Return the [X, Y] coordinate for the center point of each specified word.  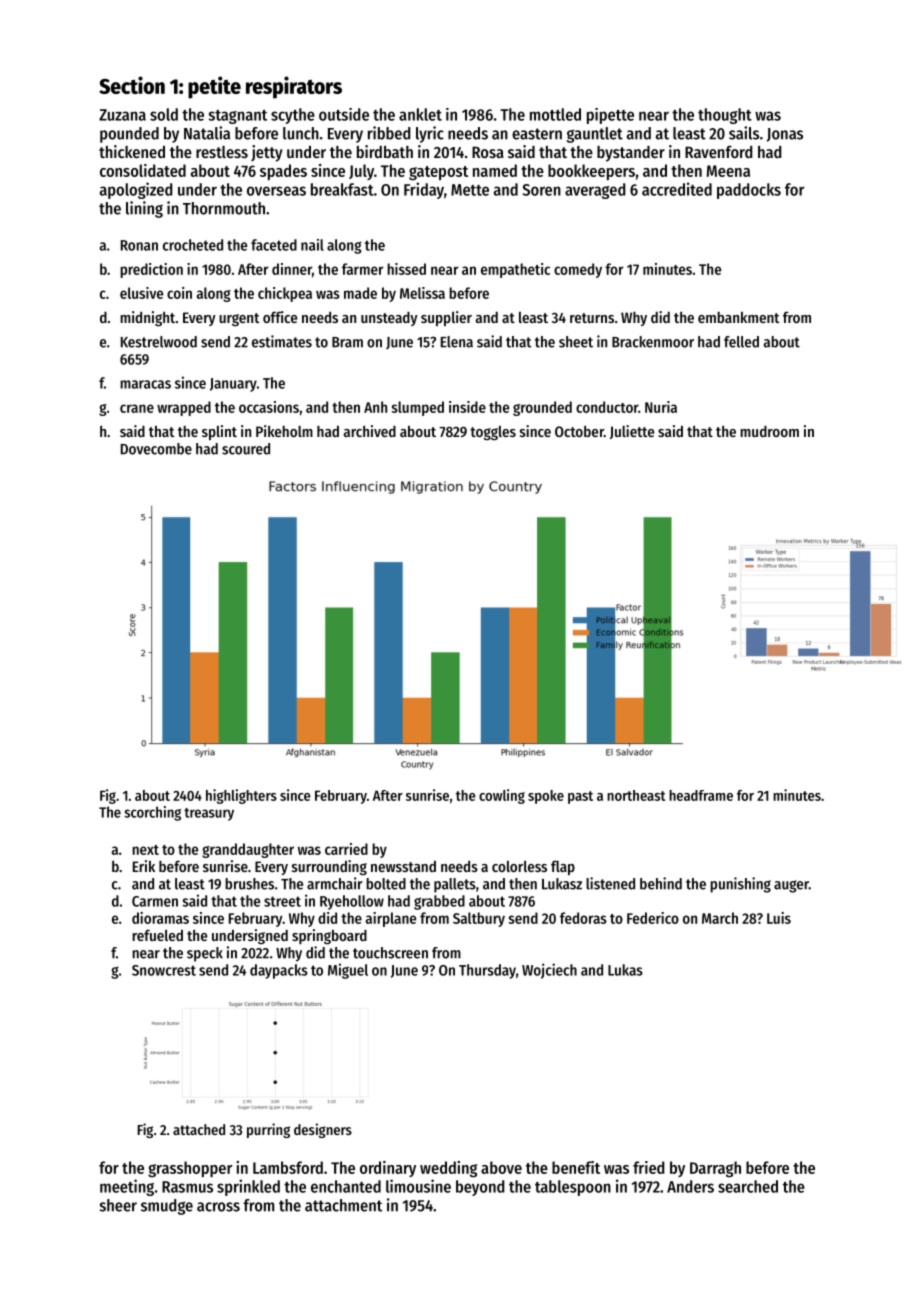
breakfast [342, 189]
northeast [636, 795]
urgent [239, 319]
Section [132, 85]
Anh [375, 407]
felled [741, 342]
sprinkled [248, 1187]
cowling [502, 796]
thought [725, 116]
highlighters [241, 796]
